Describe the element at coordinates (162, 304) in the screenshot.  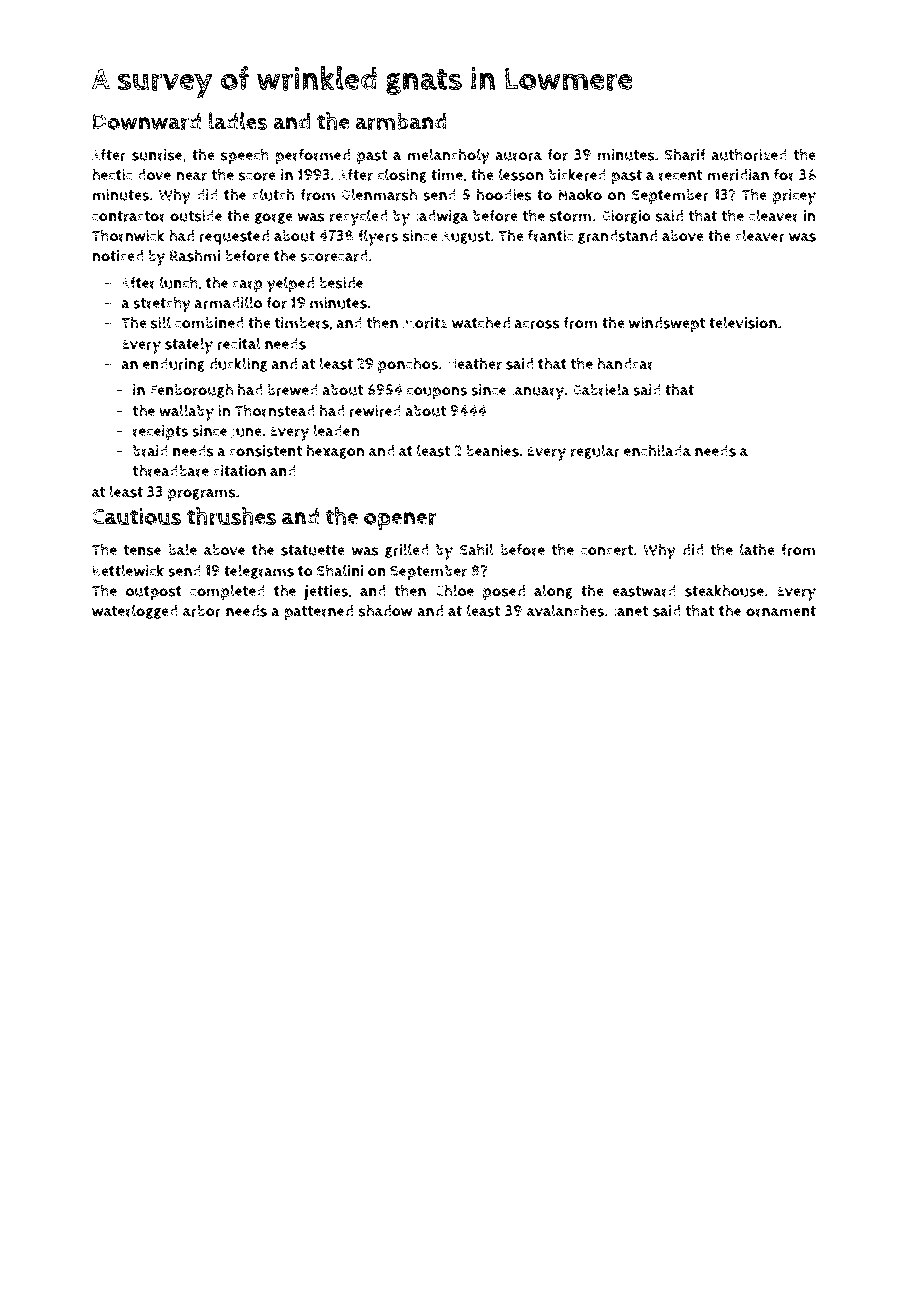
I see `stretchy` at that location.
